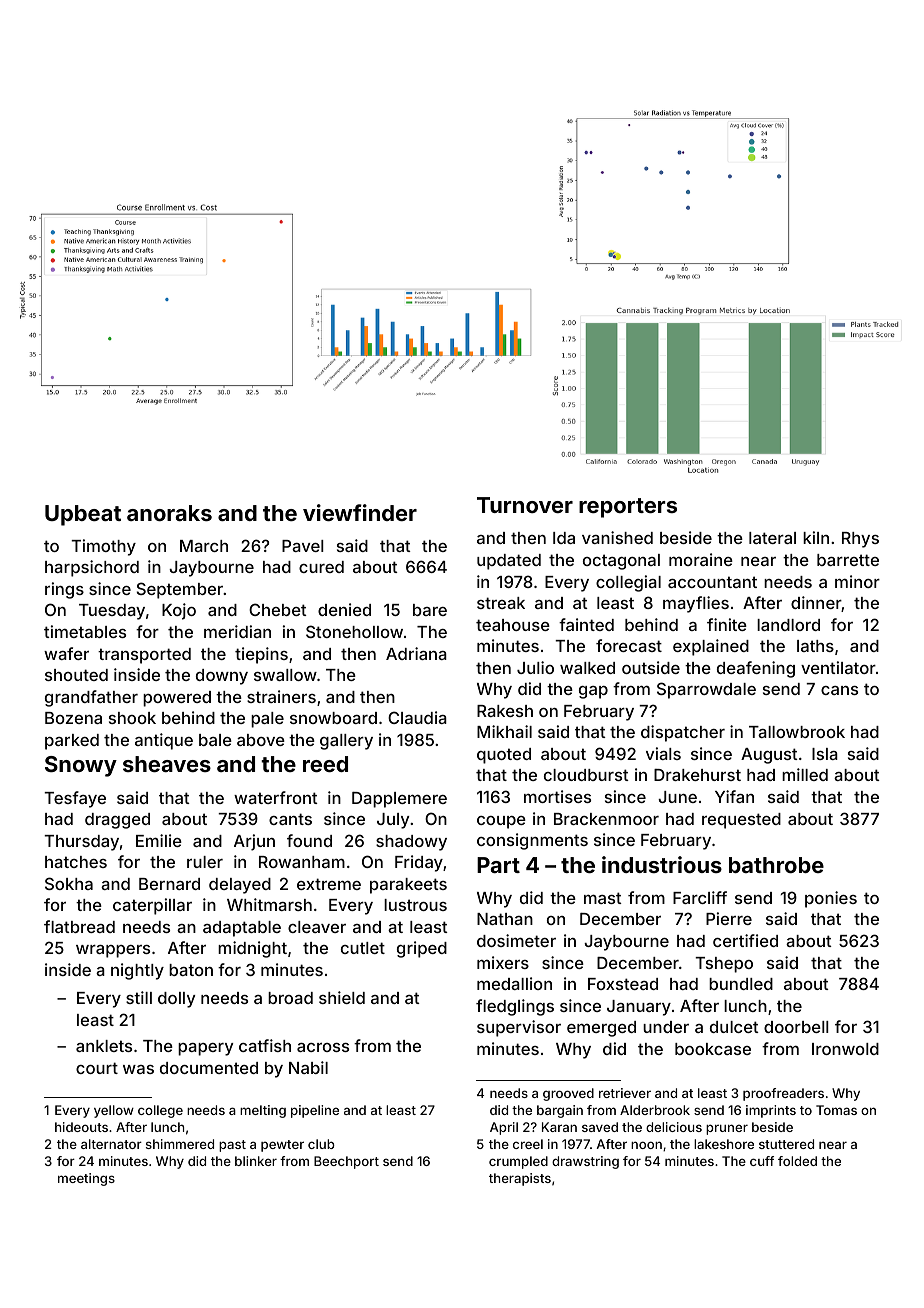  What do you see at coordinates (215, 740) in the screenshot?
I see `bale` at bounding box center [215, 740].
